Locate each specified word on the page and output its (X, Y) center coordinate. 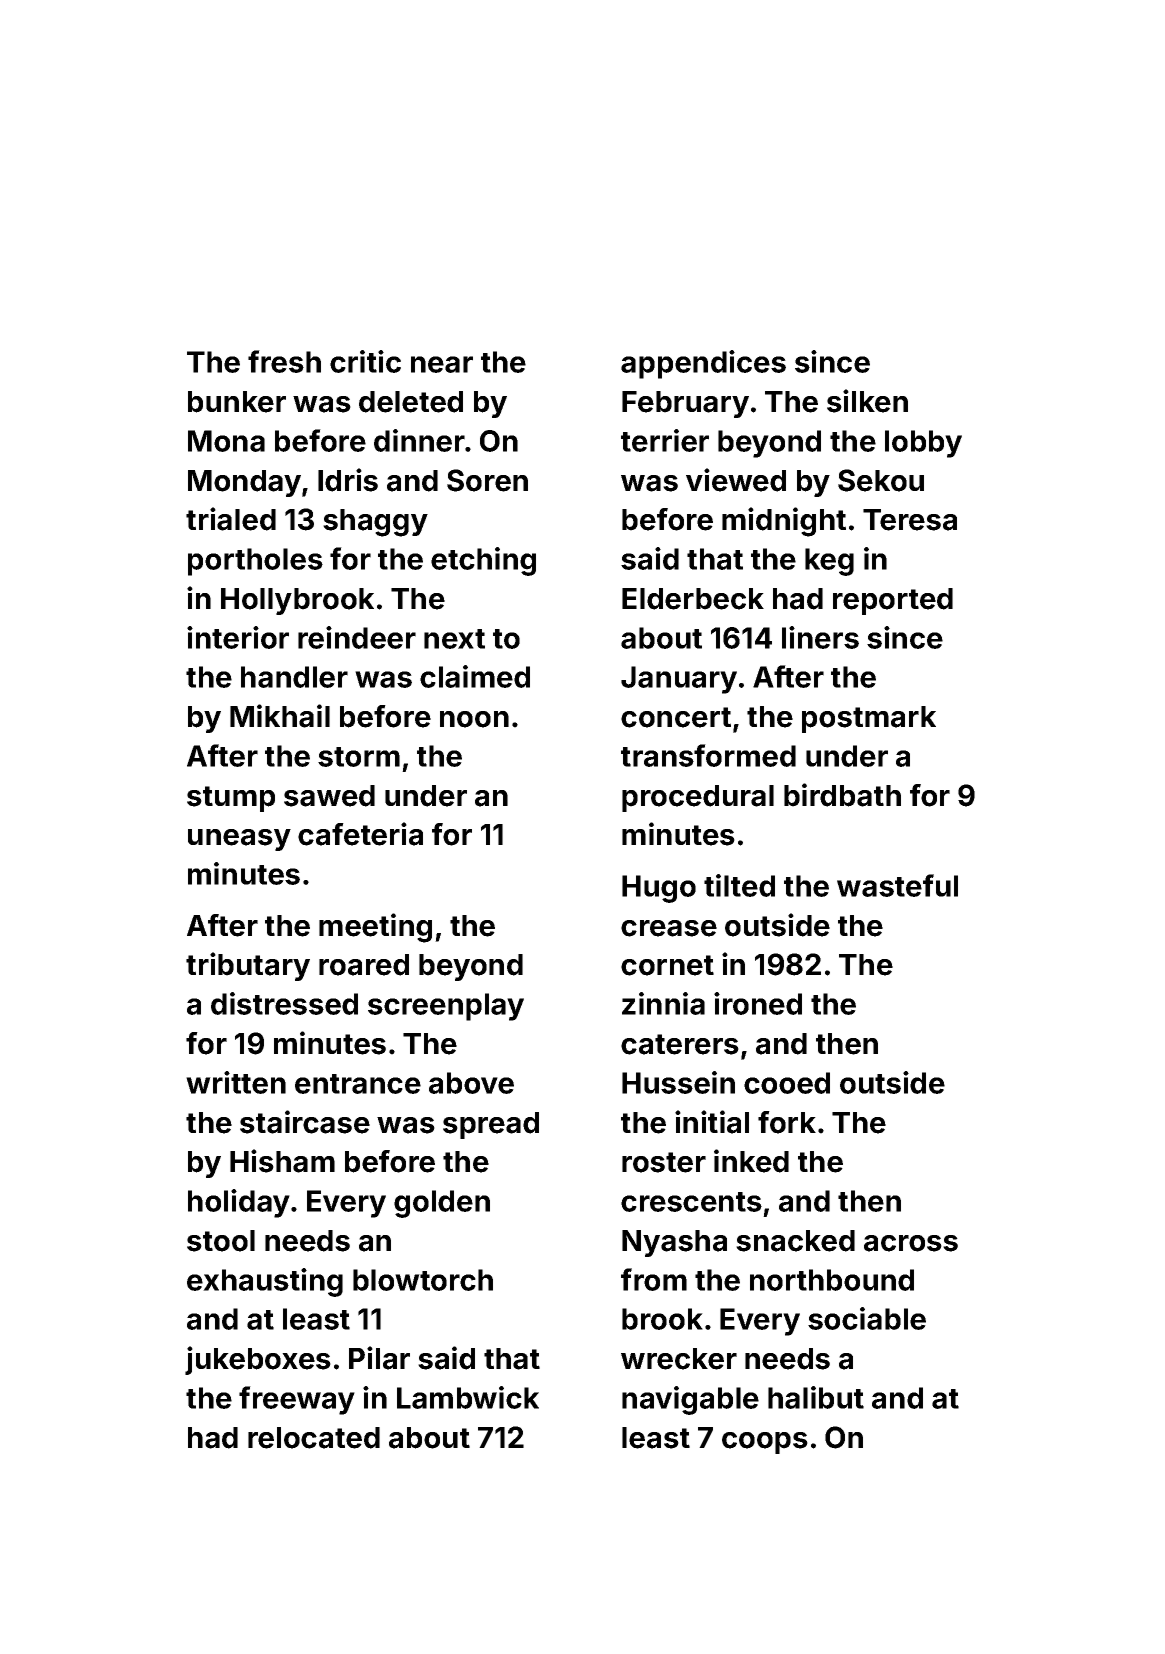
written (236, 1082)
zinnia (663, 1003)
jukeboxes (258, 1360)
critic (365, 361)
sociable (867, 1318)
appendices (703, 364)
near (442, 364)
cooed (787, 1083)
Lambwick (468, 1397)
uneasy (239, 840)
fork (787, 1122)
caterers (680, 1044)
